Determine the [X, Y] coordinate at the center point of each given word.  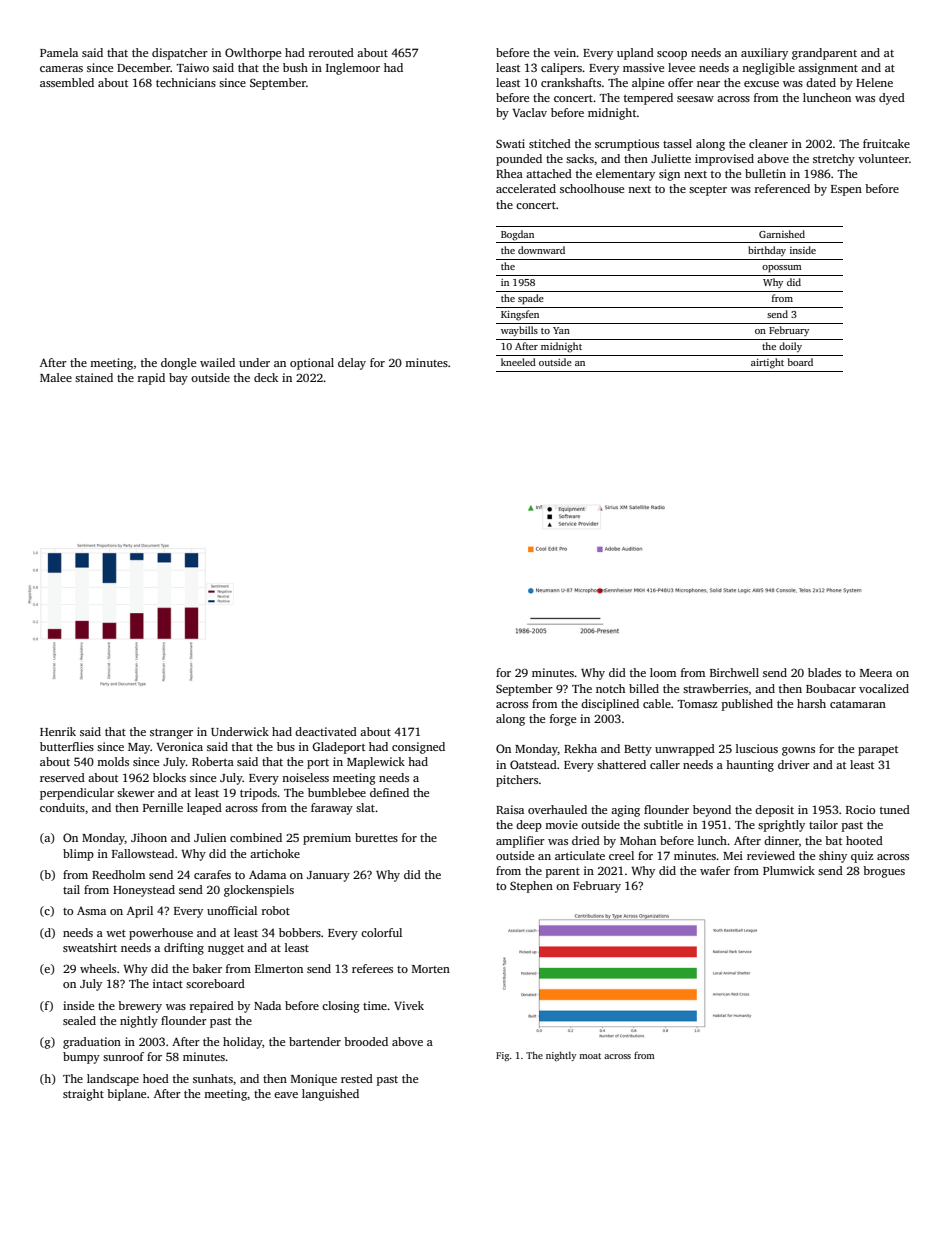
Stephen [531, 887]
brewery [140, 1007]
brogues [884, 872]
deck [266, 377]
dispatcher [180, 54]
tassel [677, 143]
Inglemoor [353, 69]
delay [352, 364]
